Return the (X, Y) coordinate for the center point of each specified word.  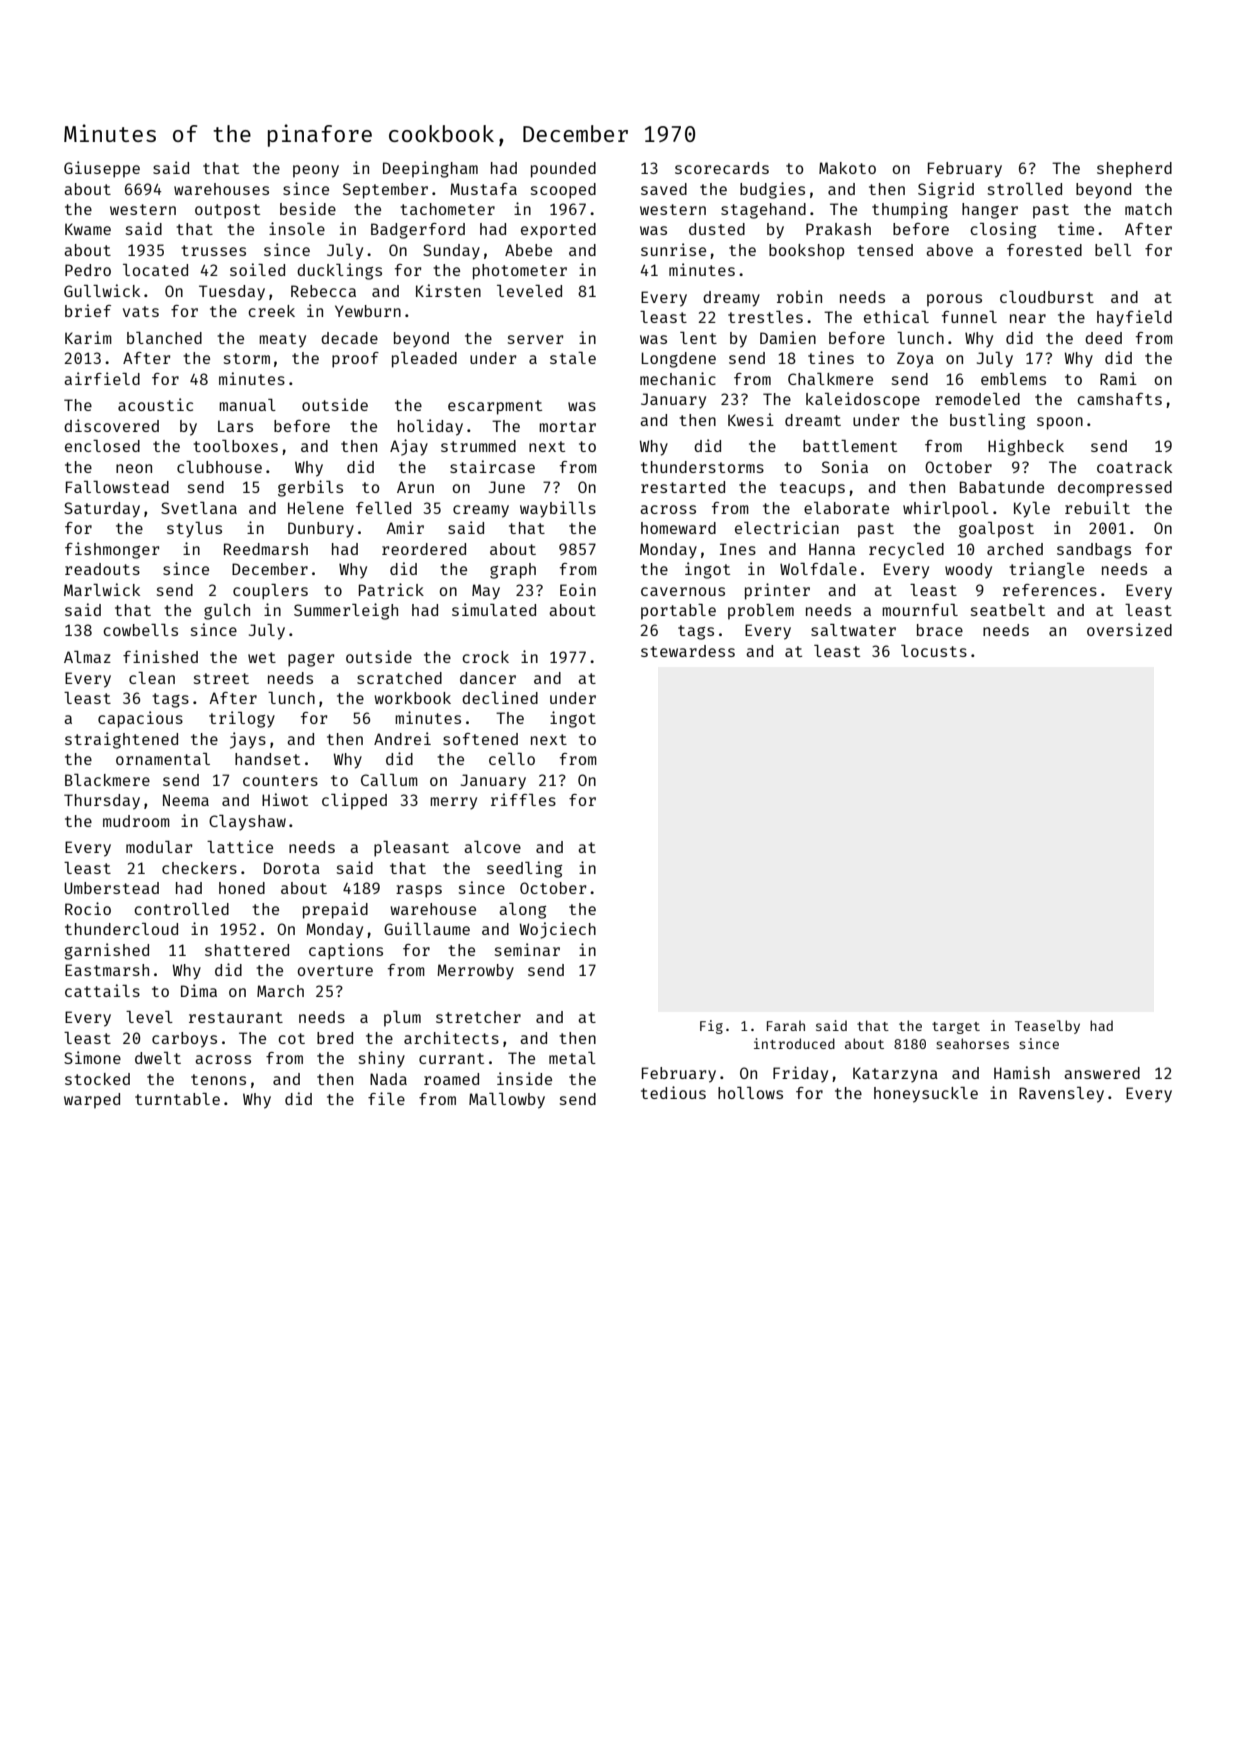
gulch (227, 612)
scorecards (722, 168)
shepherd (1134, 170)
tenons (218, 1079)
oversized (1129, 629)
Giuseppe (102, 169)
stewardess (688, 651)
